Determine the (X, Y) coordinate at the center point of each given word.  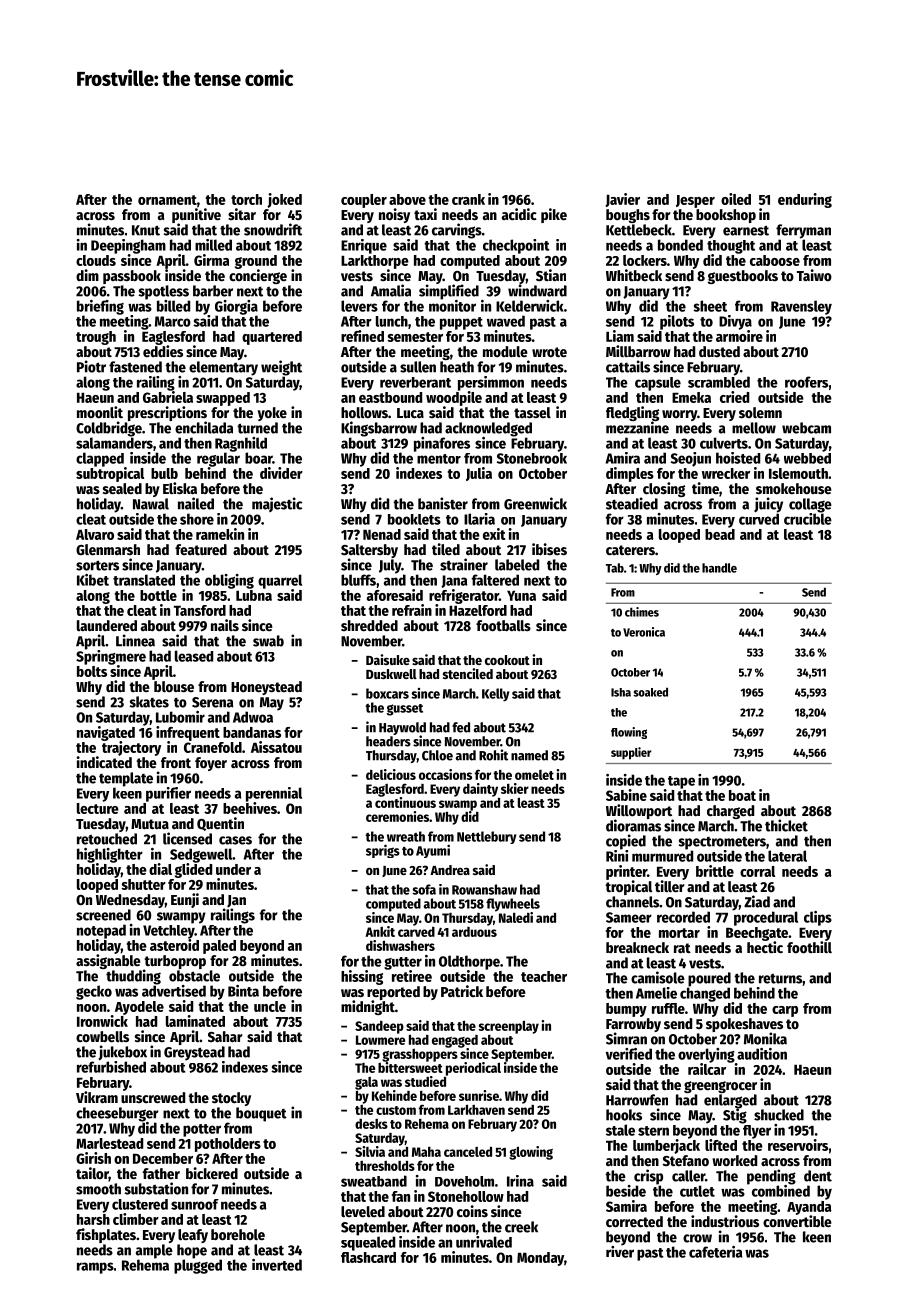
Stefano (686, 1160)
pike (554, 215)
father (161, 1173)
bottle (158, 595)
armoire (739, 336)
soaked (650, 692)
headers (388, 741)
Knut (146, 230)
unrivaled (484, 1242)
